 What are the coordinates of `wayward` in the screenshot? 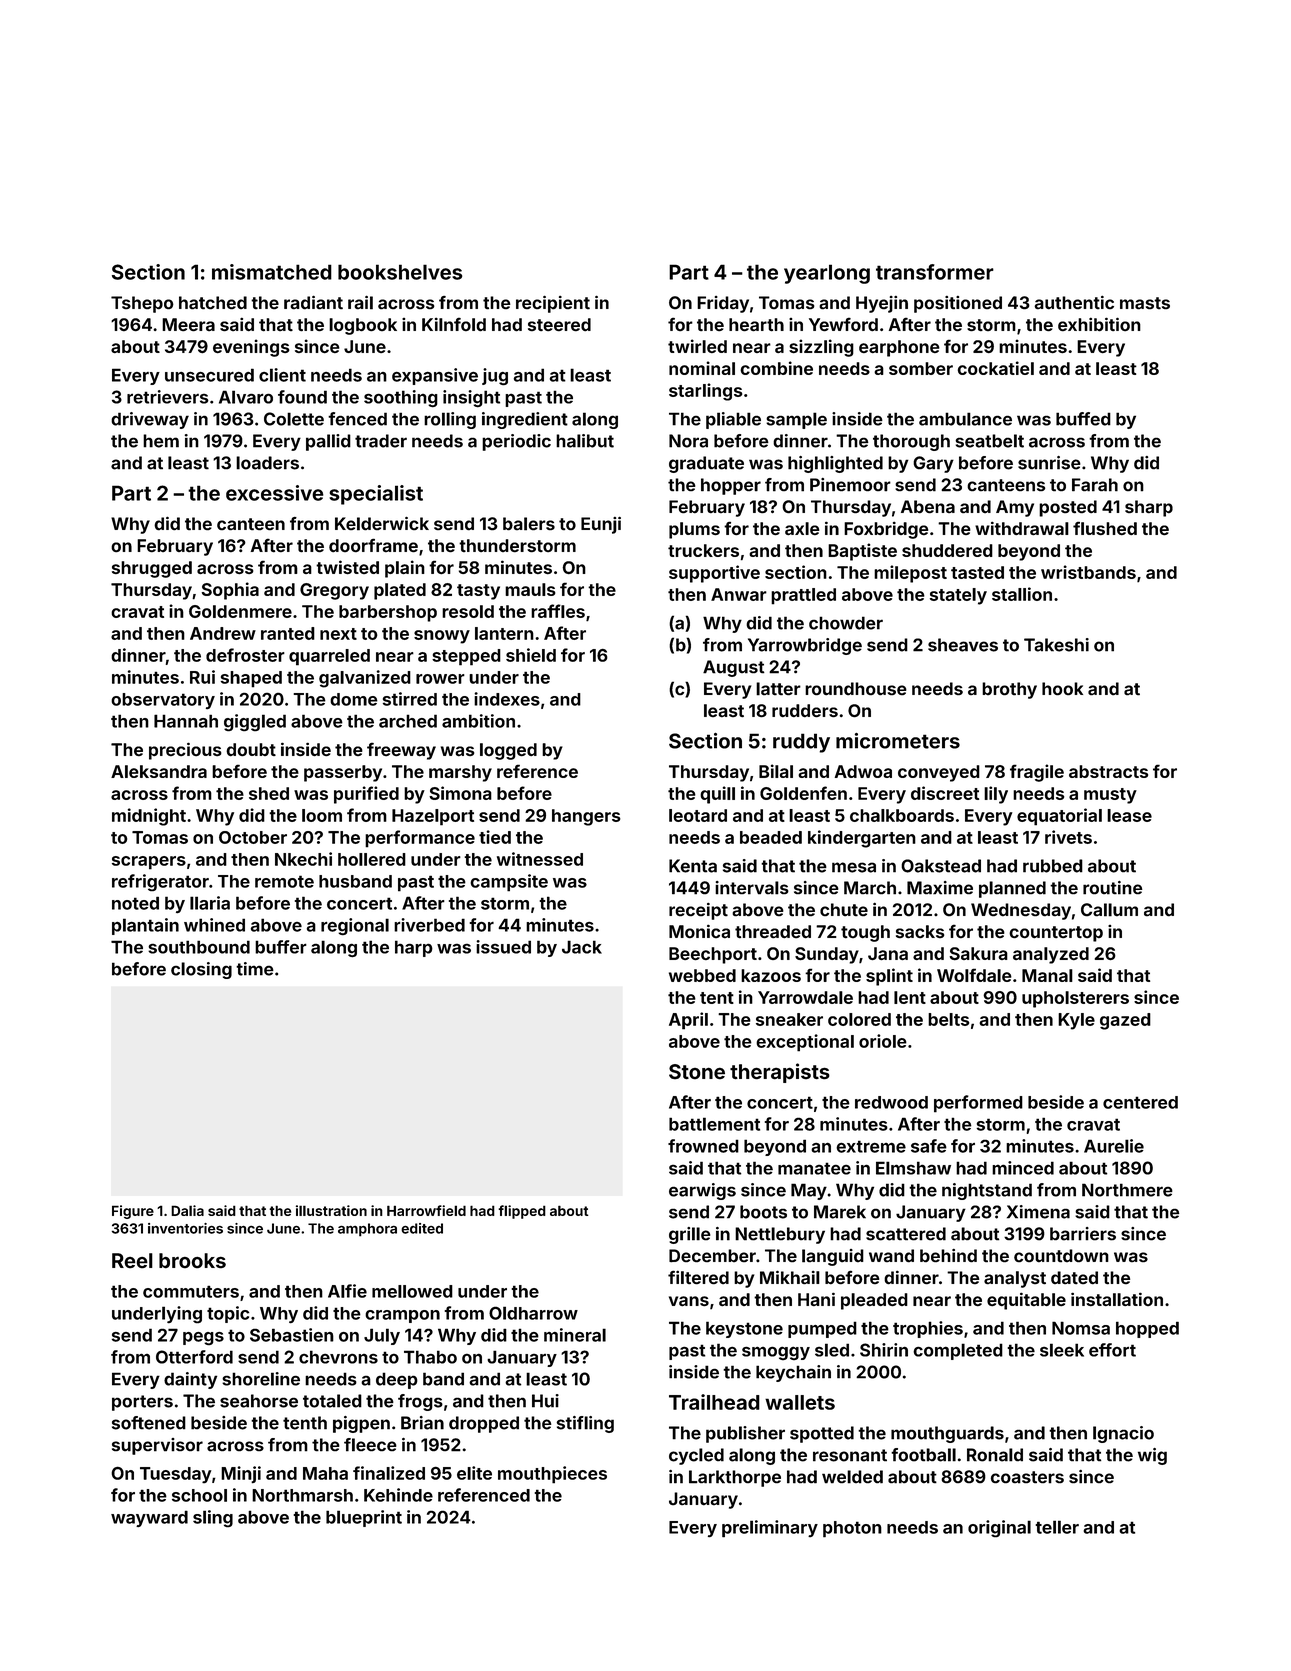 It's located at (149, 1518).
